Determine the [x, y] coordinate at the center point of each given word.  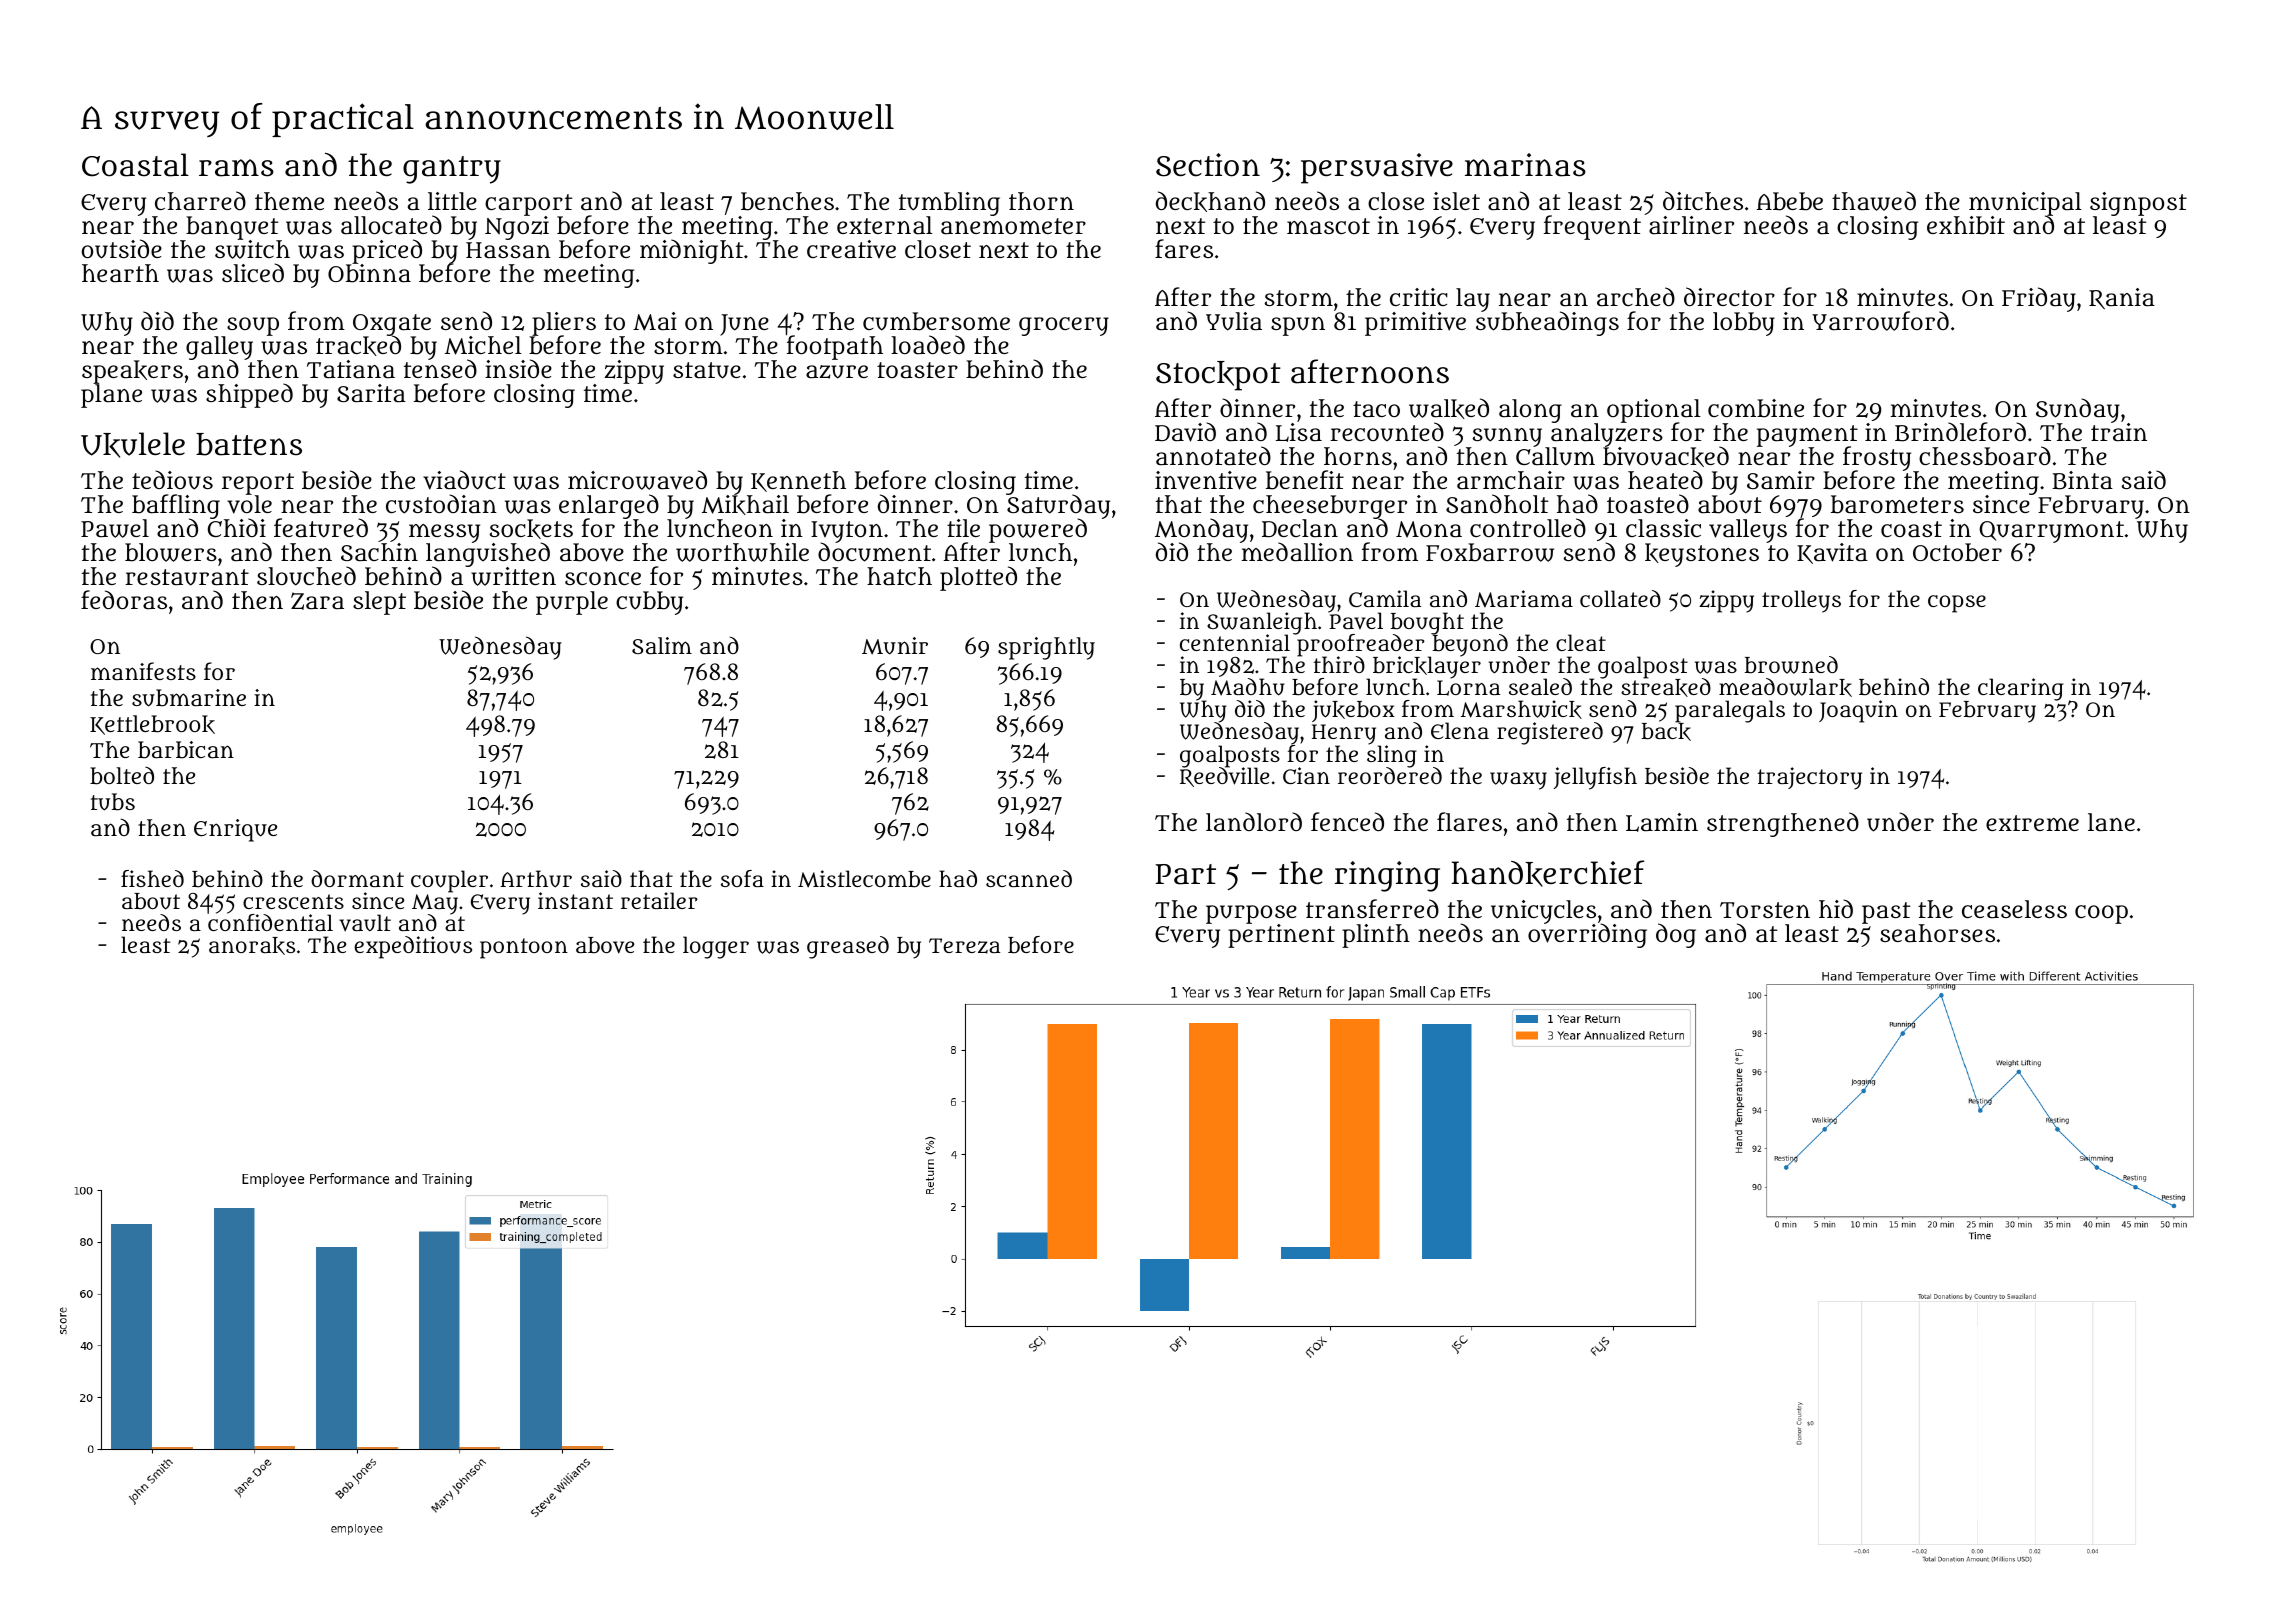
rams [236, 168]
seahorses [1937, 933]
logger [716, 947]
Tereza [964, 946]
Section [1208, 165]
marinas [1525, 165]
